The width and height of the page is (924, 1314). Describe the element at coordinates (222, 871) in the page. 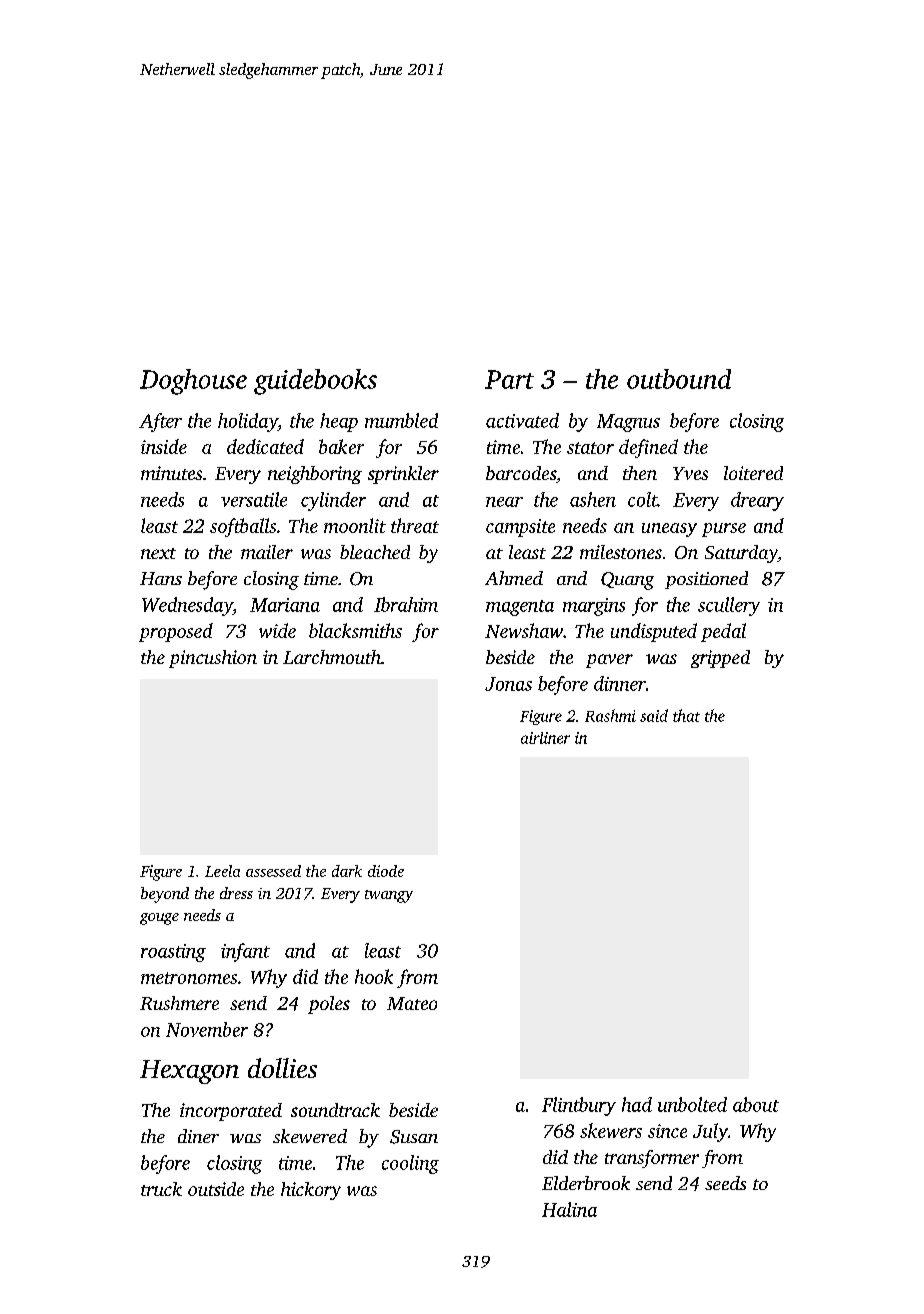

I see `Leela` at that location.
